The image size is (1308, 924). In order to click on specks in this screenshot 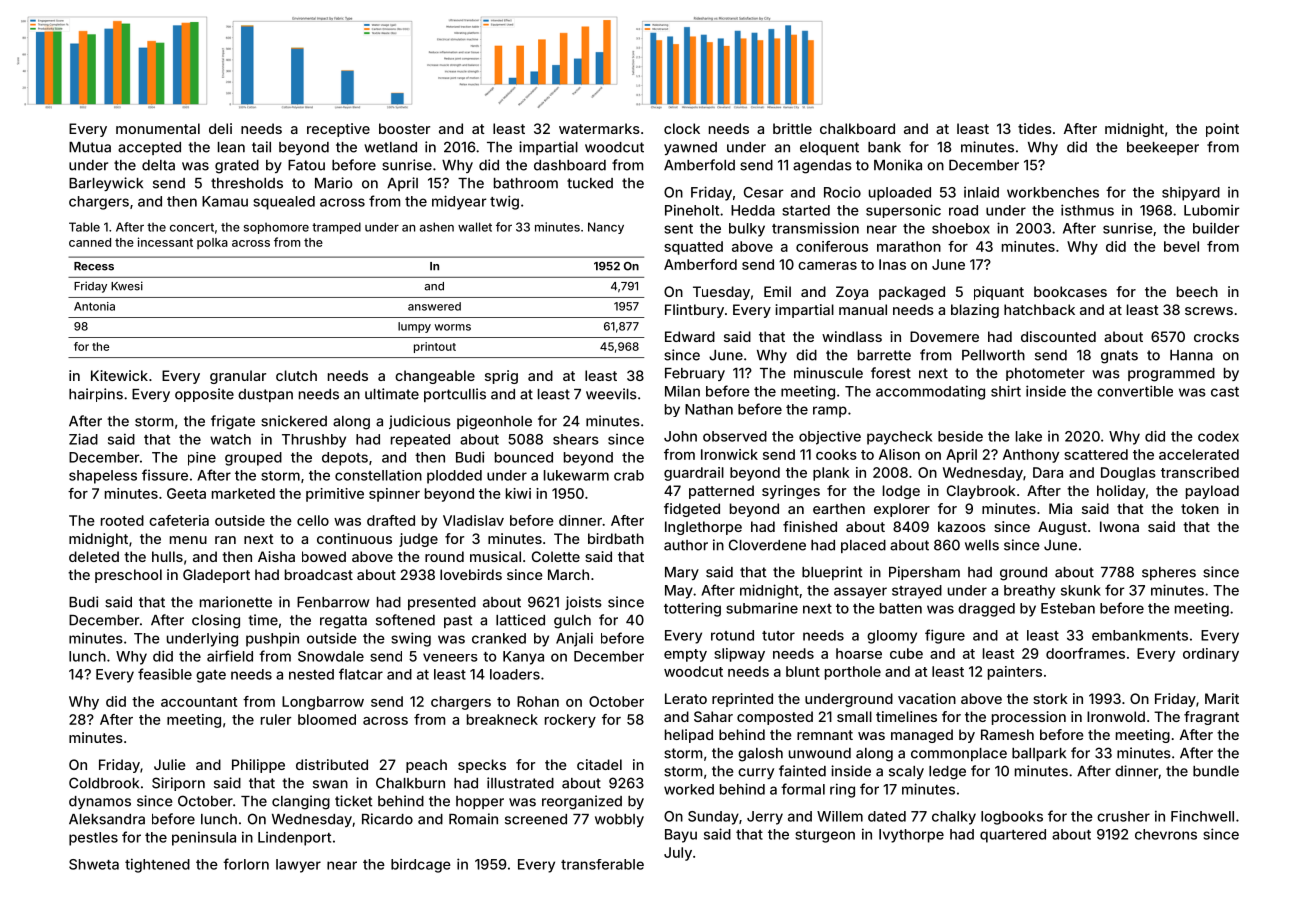, I will do `click(482, 766)`.
